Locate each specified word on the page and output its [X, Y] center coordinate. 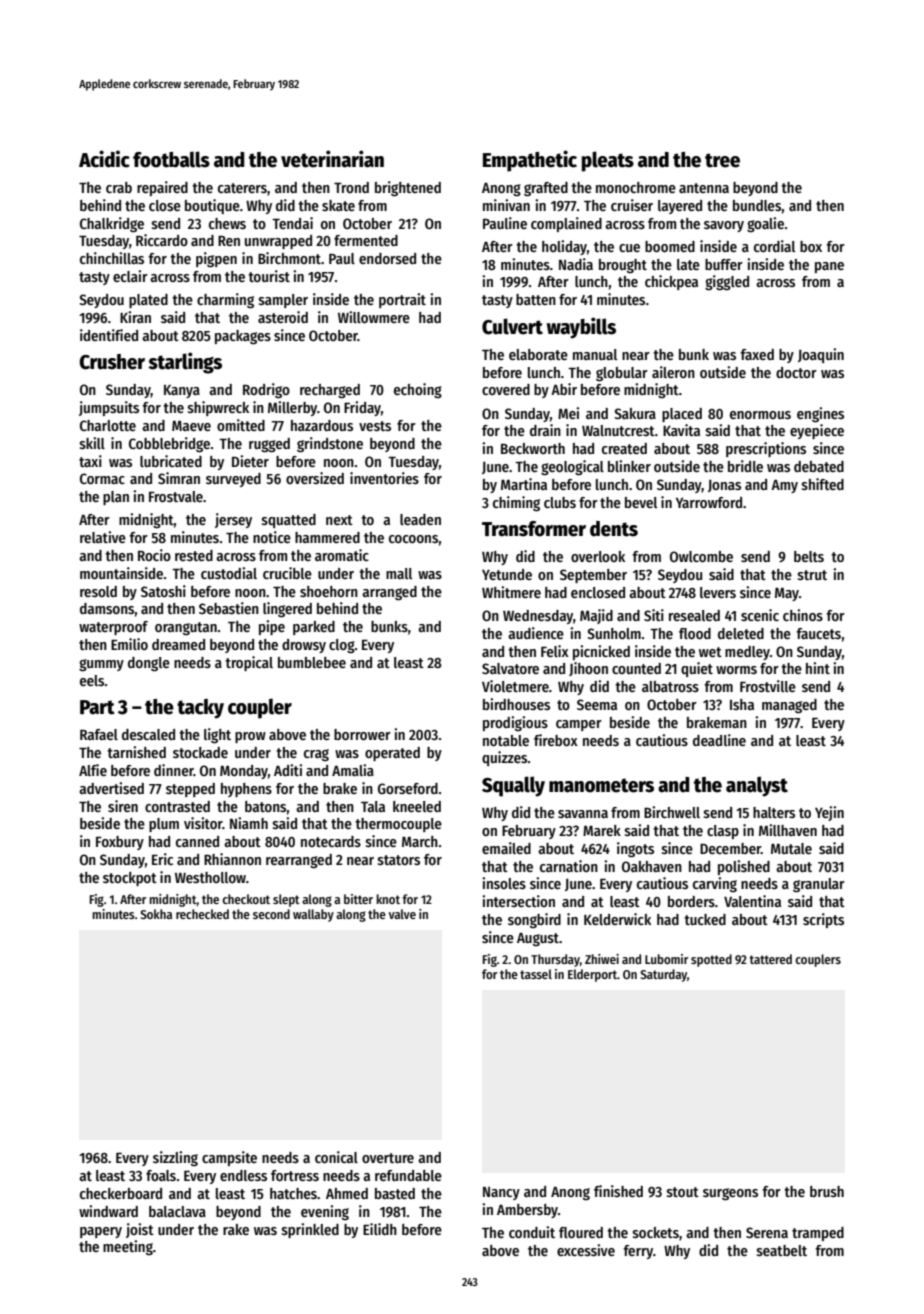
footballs [171, 159]
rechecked [202, 914]
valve [402, 914]
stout [683, 1192]
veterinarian [332, 159]
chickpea [671, 282]
